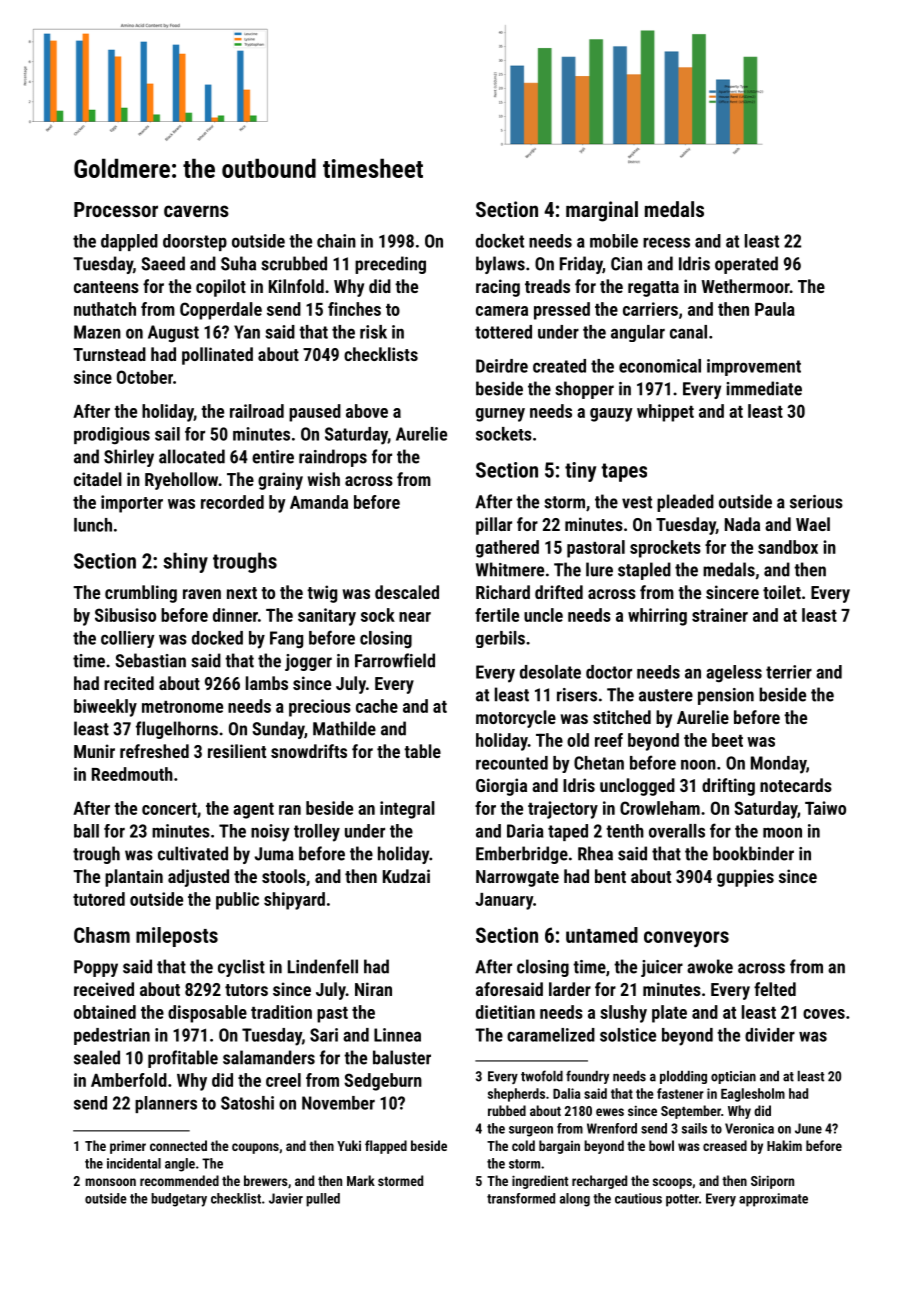  What do you see at coordinates (198, 878) in the screenshot?
I see `adjusted` at bounding box center [198, 878].
